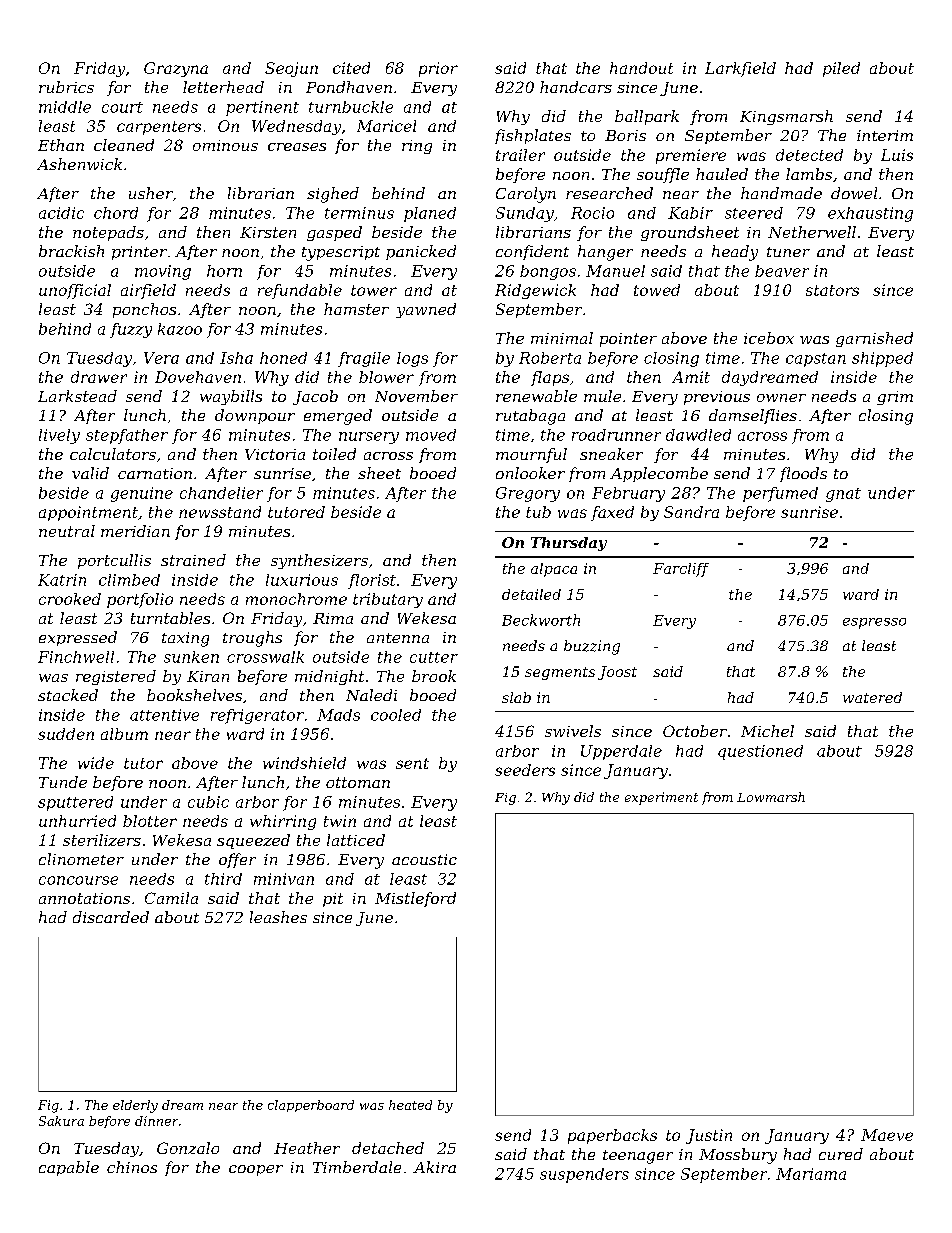 The height and width of the image is (1233, 952). I want to click on portfolio, so click(140, 600).
